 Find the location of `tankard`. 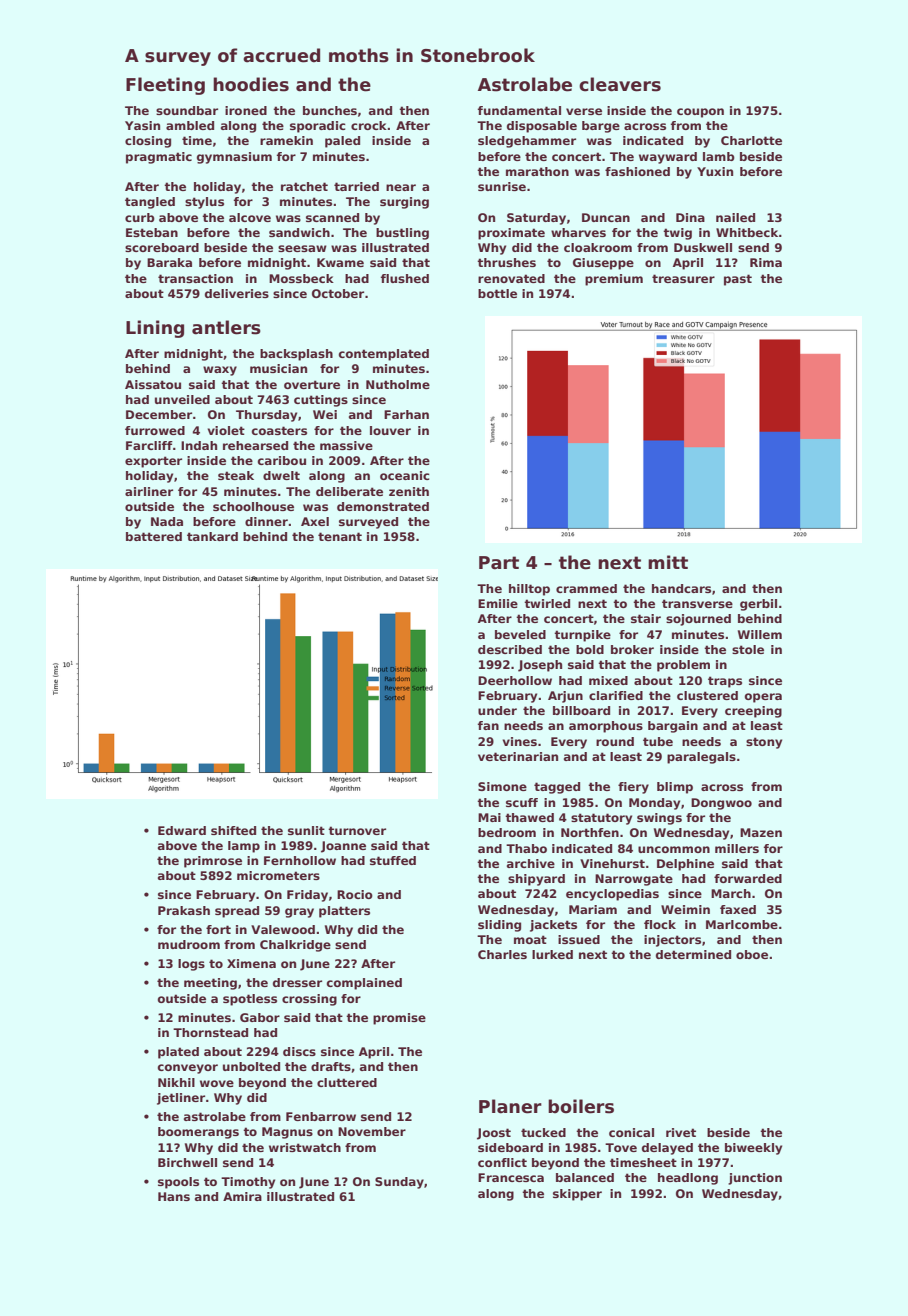

tankard is located at coordinates (212, 536).
